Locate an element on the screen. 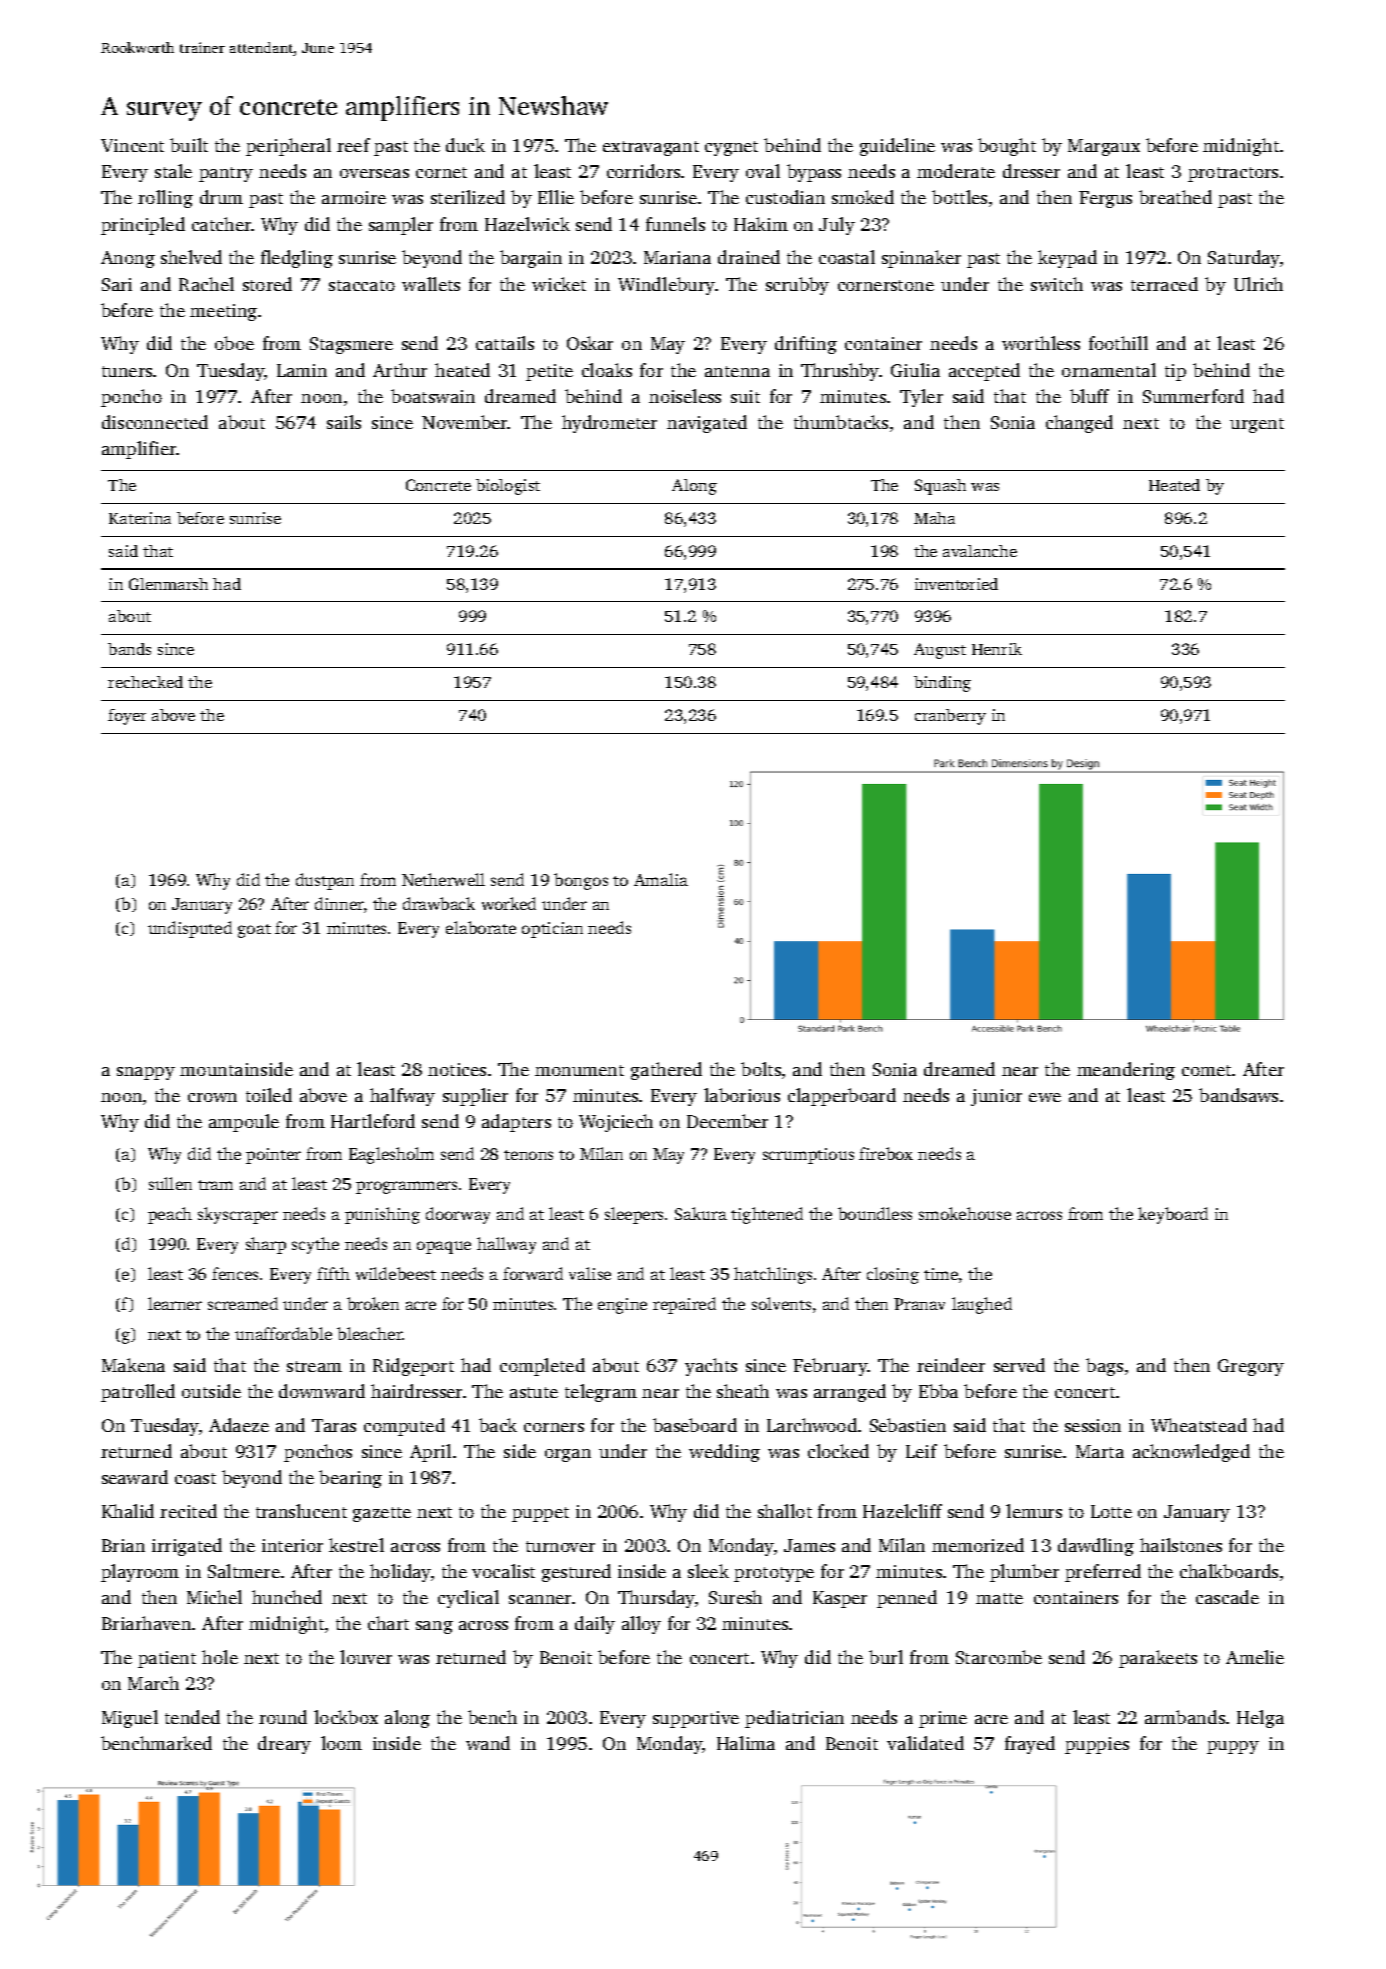 This screenshot has width=1386, height=1969. drifting is located at coordinates (806, 345).
